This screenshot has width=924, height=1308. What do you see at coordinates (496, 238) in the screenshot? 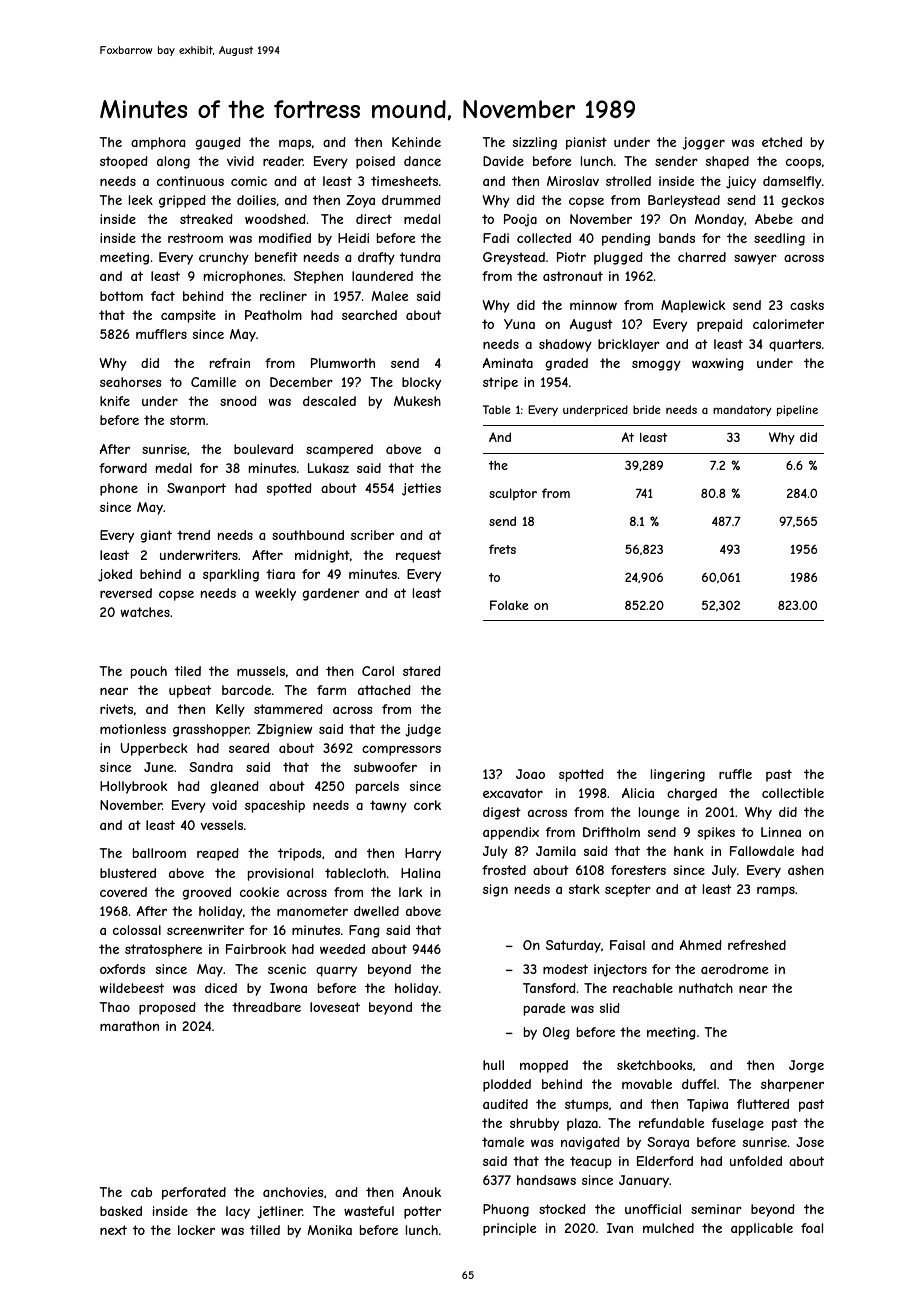
I see `Fadi` at bounding box center [496, 238].
